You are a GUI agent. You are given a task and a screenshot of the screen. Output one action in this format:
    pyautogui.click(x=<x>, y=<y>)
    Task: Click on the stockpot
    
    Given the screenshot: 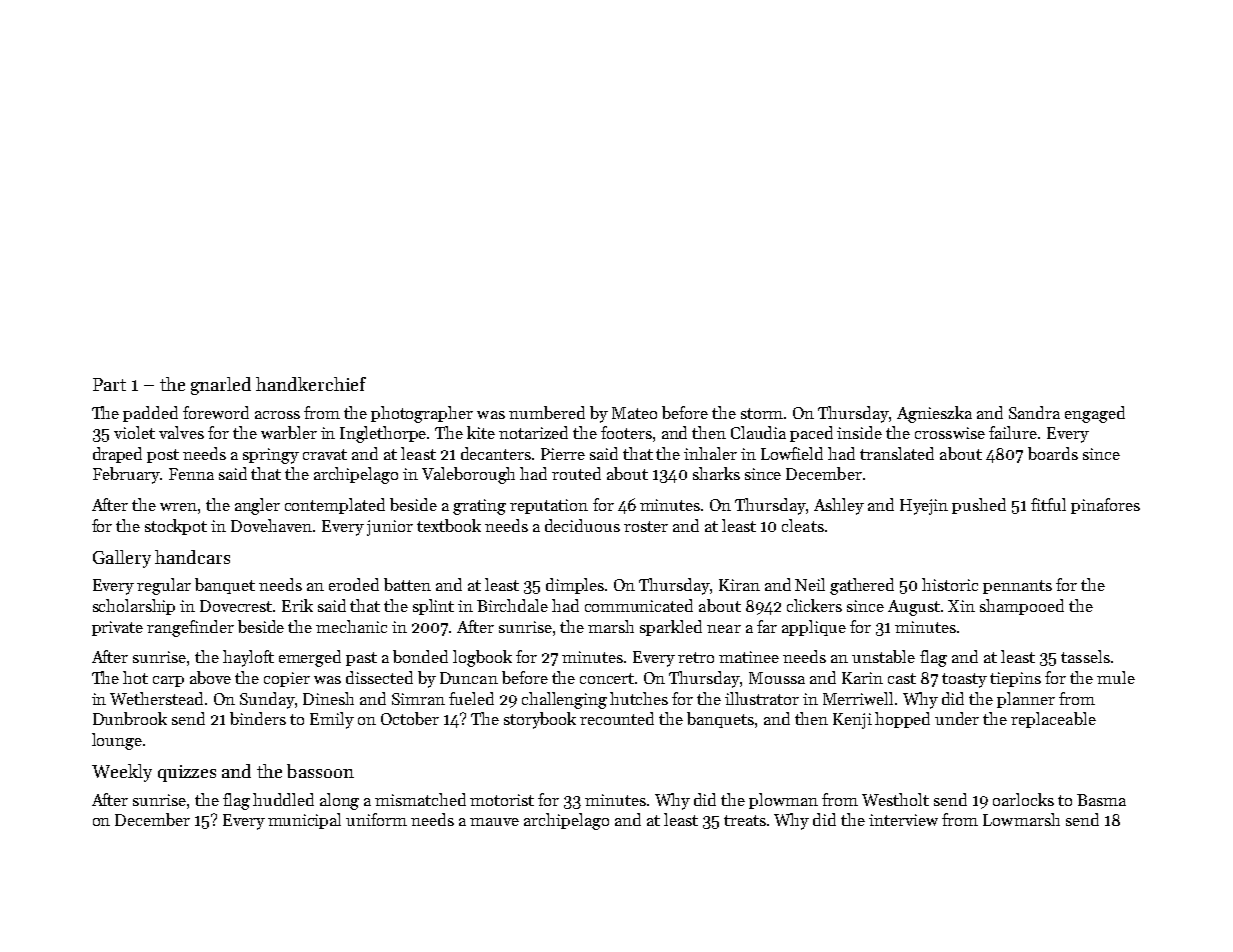 What is the action you would take?
    pyautogui.click(x=176, y=527)
